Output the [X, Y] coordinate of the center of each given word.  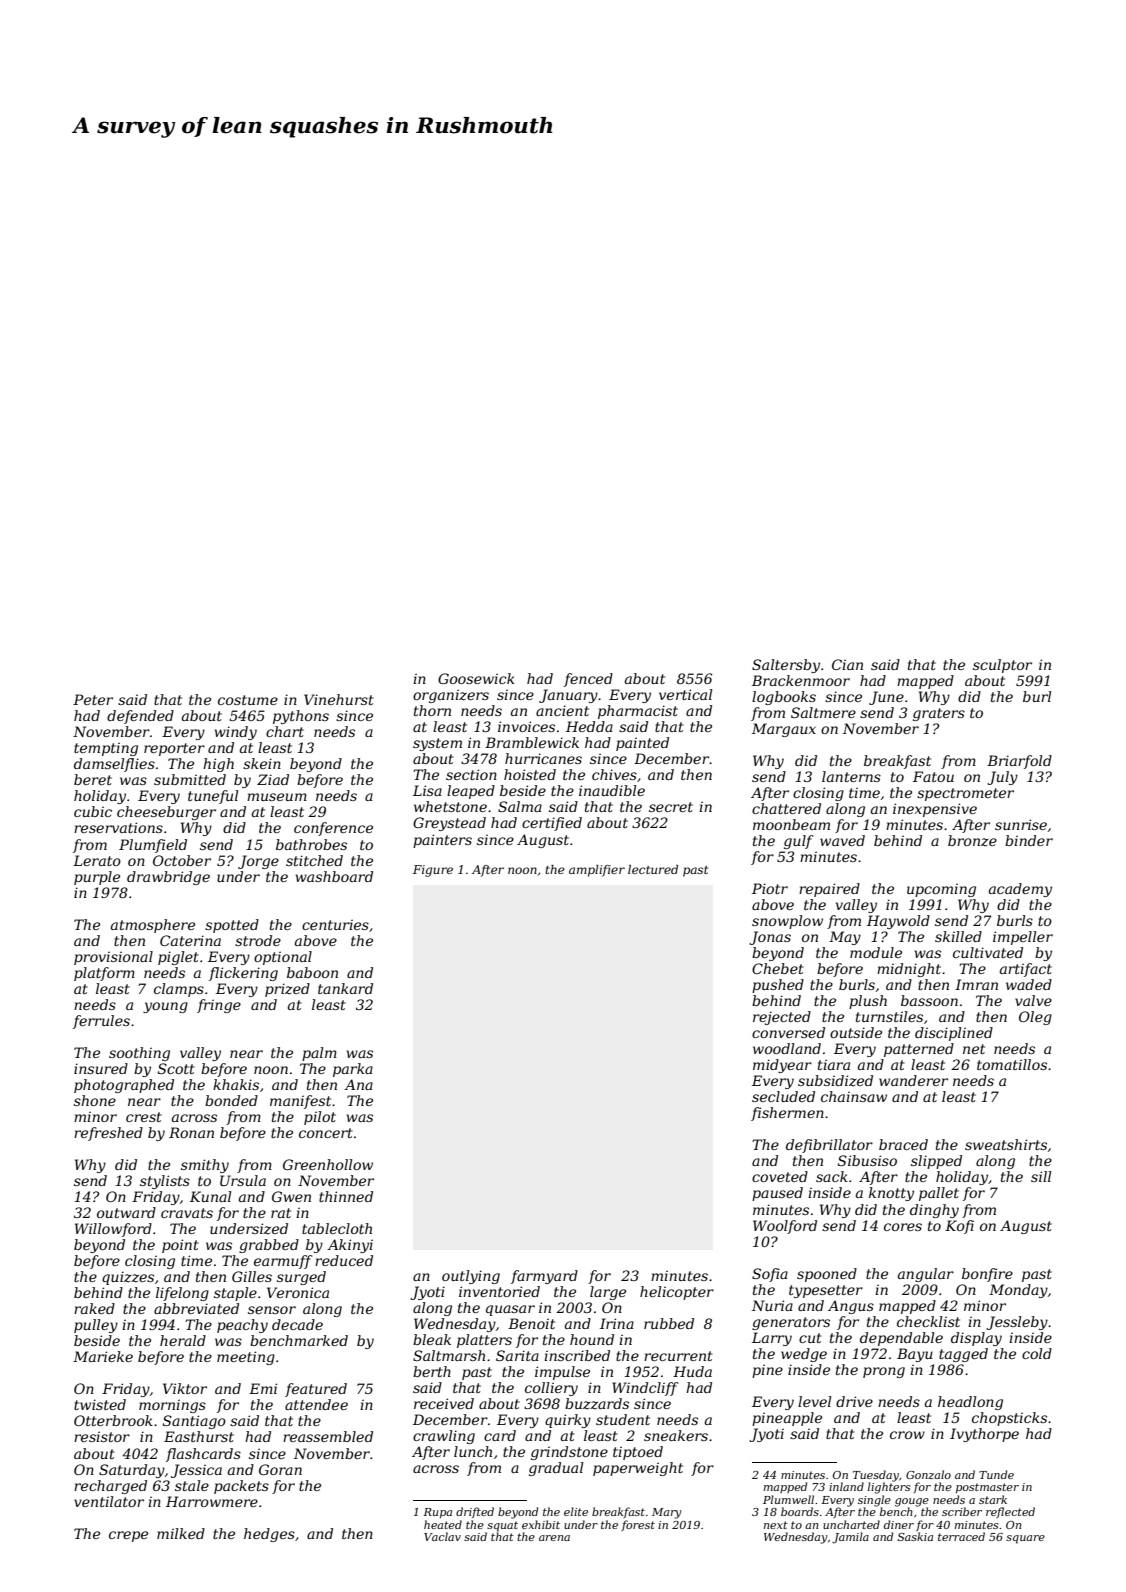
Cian [847, 664]
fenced [588, 680]
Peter [93, 699]
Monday [1018, 1291]
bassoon [929, 1000]
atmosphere [153, 926]
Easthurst [199, 1436]
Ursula [243, 1180]
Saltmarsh [449, 1355]
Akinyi [350, 1246]
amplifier [597, 871]
